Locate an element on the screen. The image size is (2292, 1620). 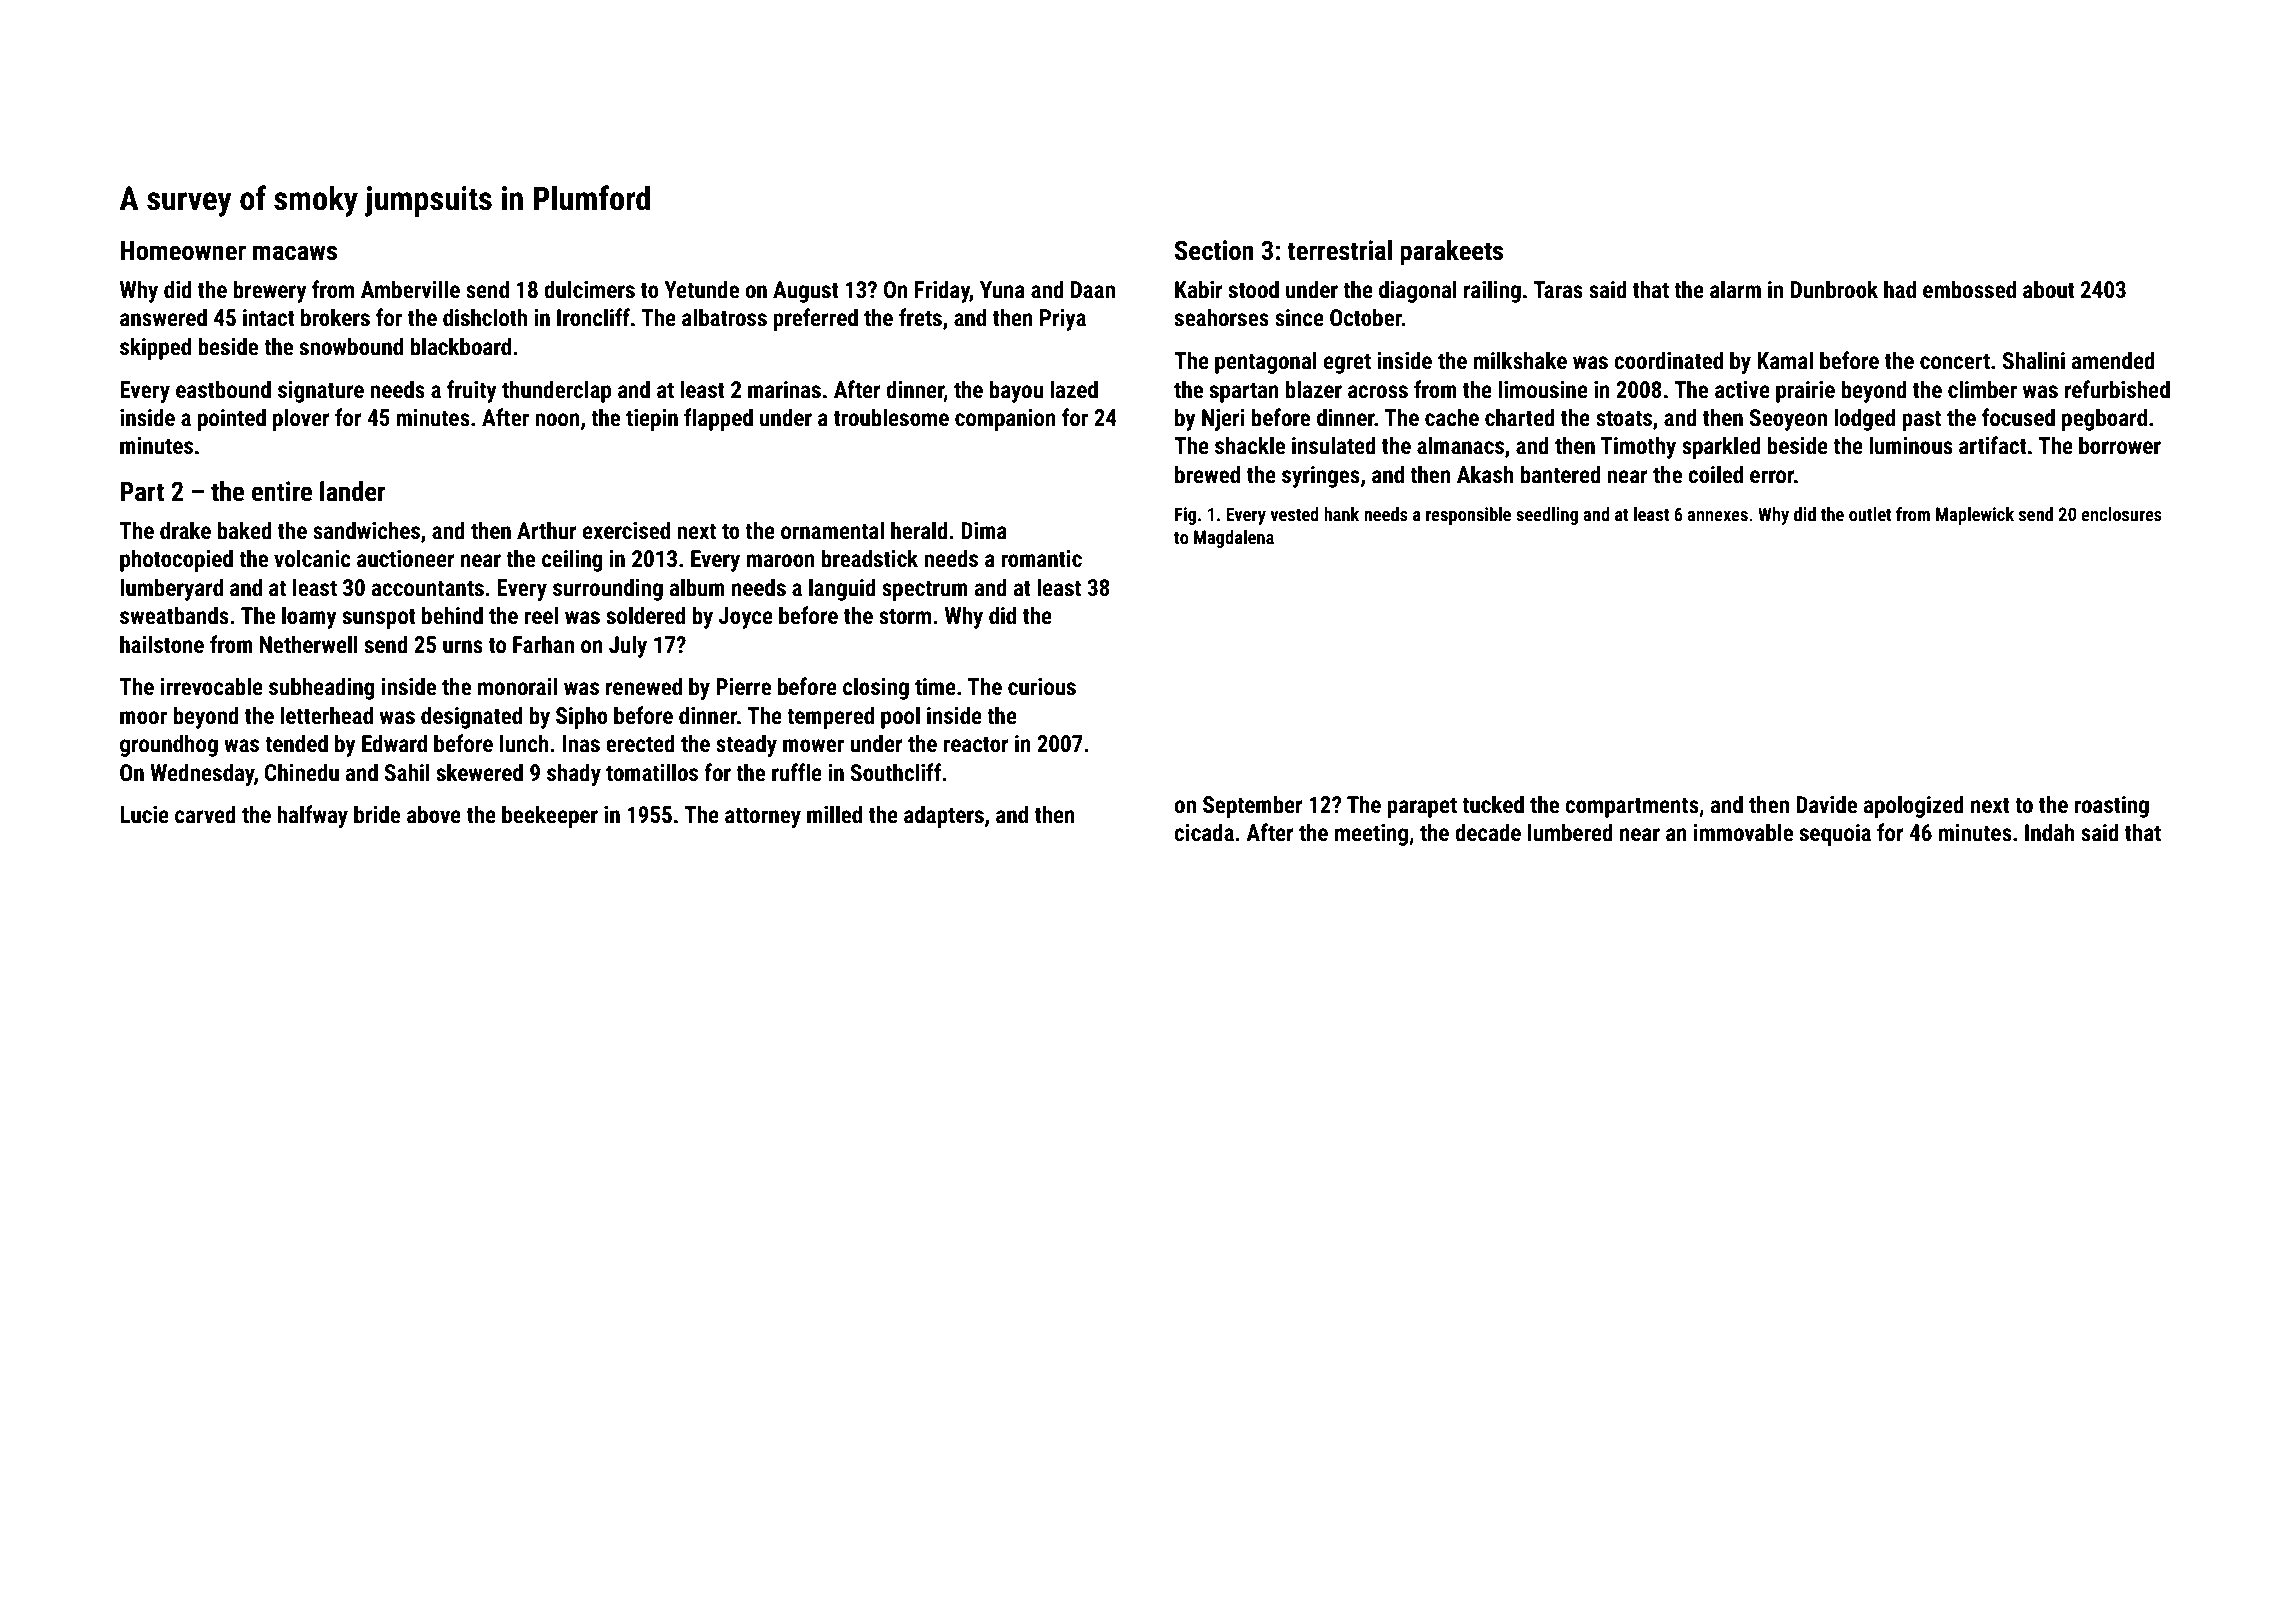
fruity is located at coordinates (472, 391).
